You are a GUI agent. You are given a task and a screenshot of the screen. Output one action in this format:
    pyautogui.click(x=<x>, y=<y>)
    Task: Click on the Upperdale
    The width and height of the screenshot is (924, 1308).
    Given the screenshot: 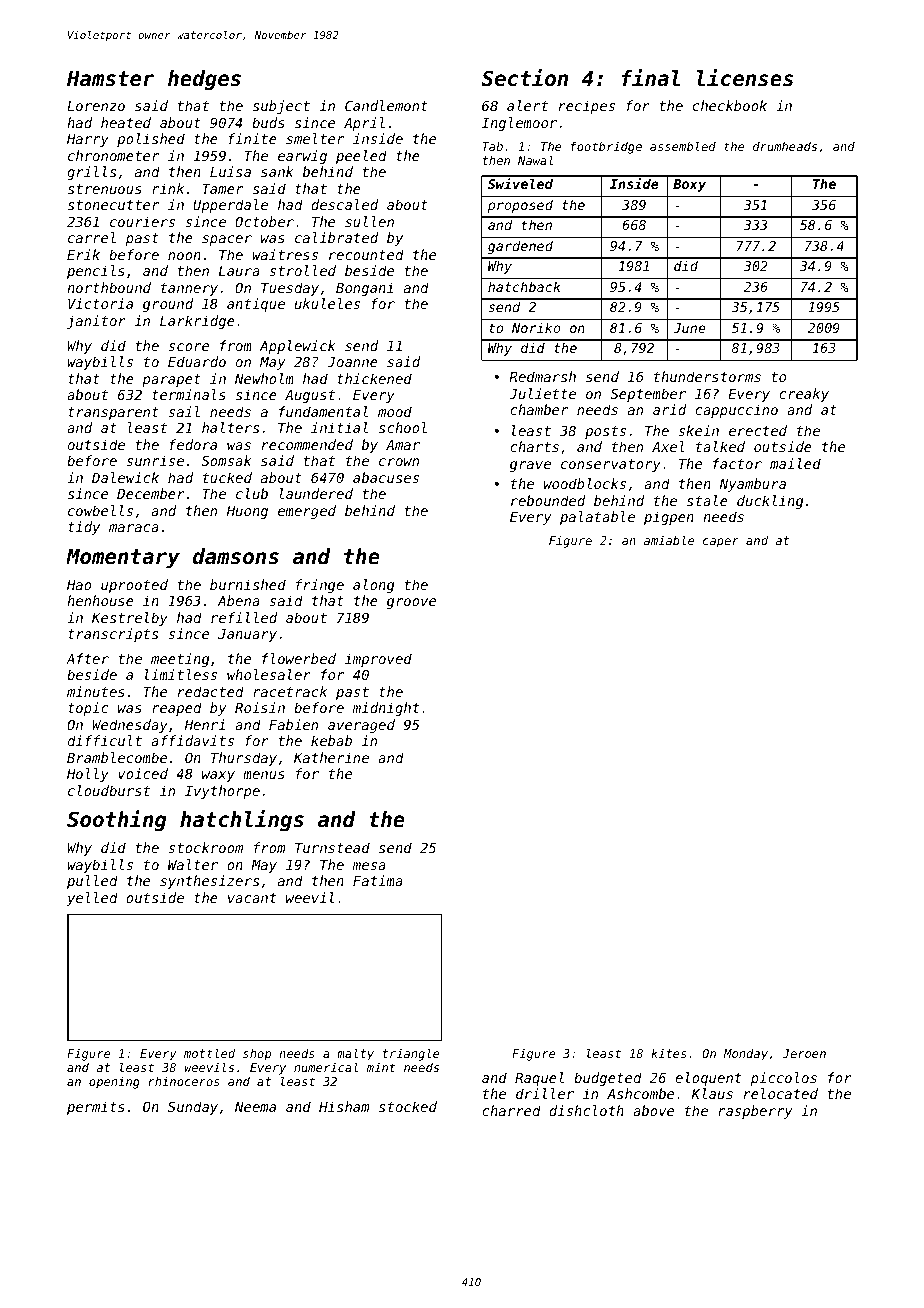 What is the action you would take?
    pyautogui.click(x=230, y=206)
